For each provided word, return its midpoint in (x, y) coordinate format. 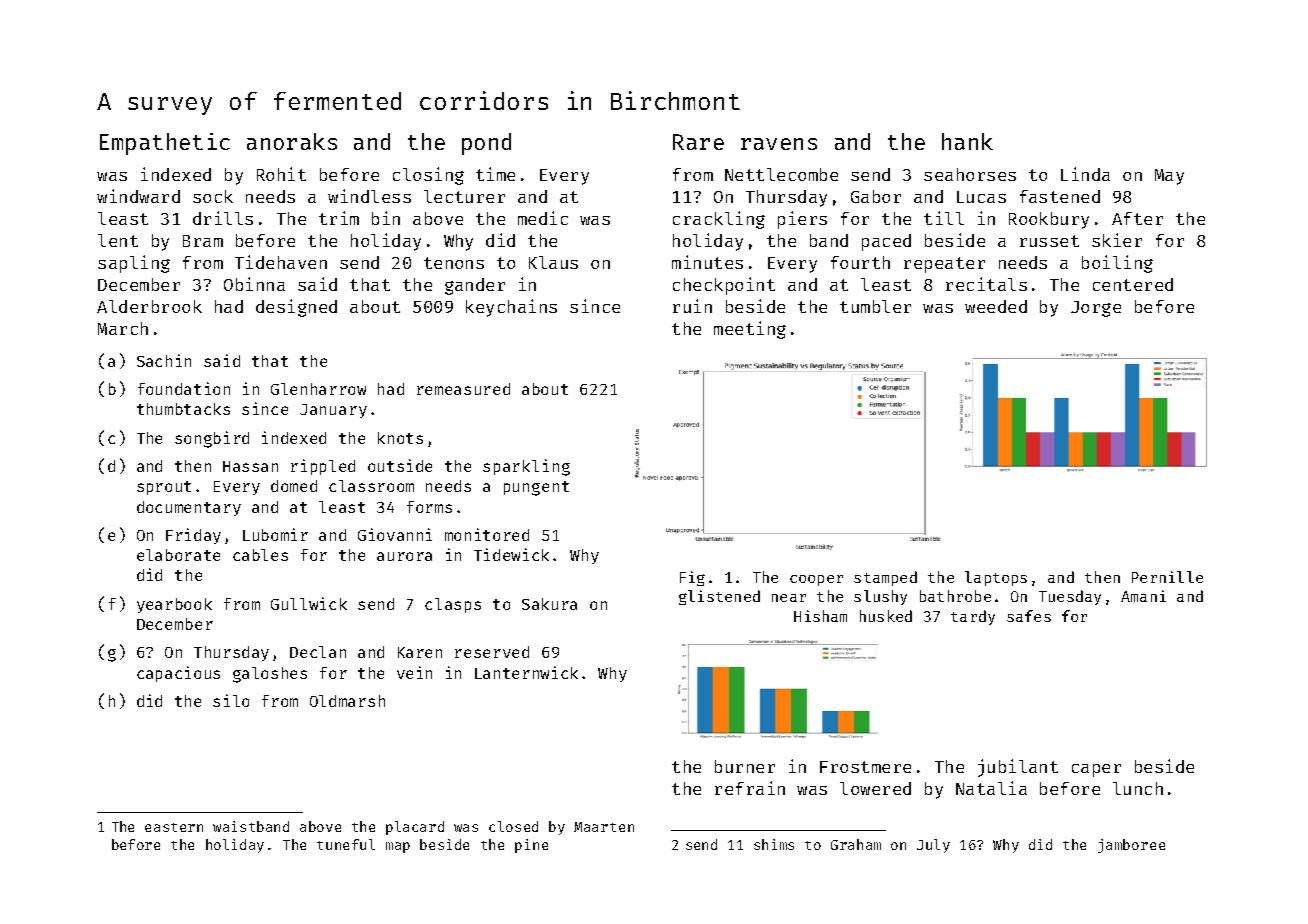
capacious (178, 674)
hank (967, 141)
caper (1096, 770)
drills (223, 218)
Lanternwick (526, 672)
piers (802, 220)
